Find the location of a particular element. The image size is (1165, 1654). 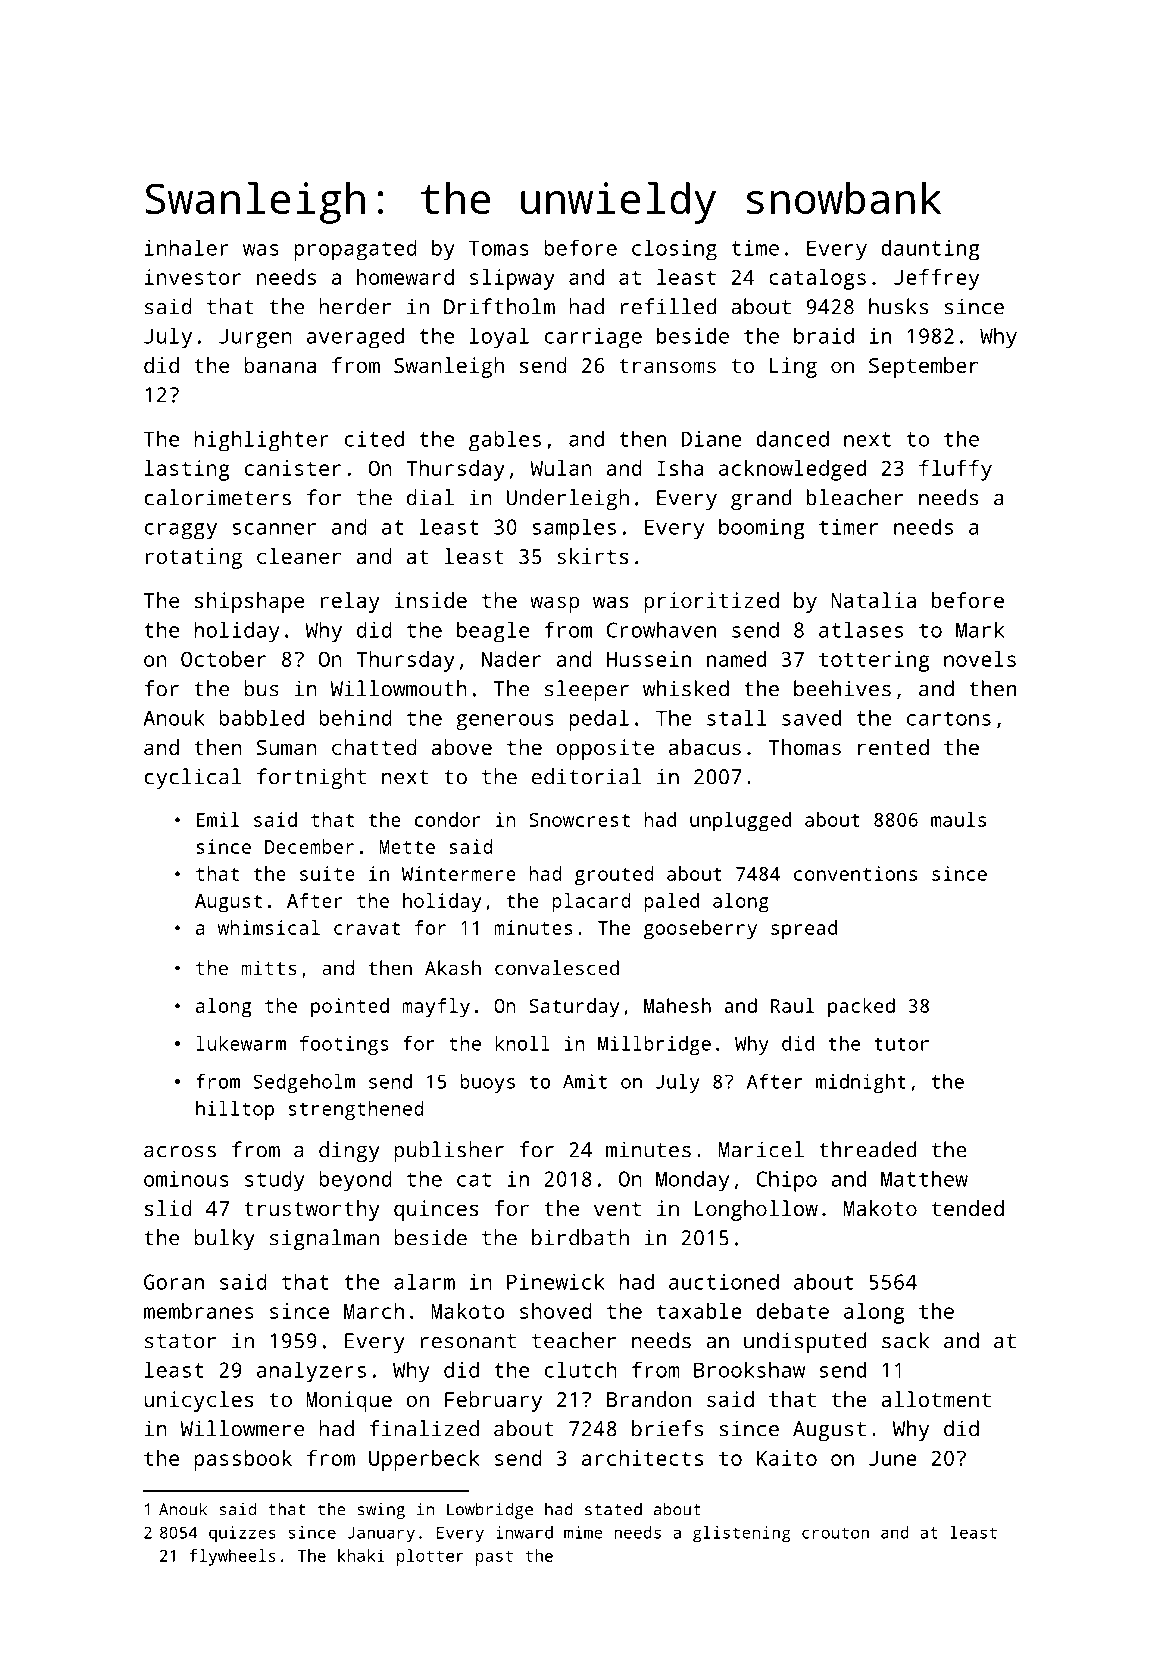

Millbridge is located at coordinates (654, 1045).
